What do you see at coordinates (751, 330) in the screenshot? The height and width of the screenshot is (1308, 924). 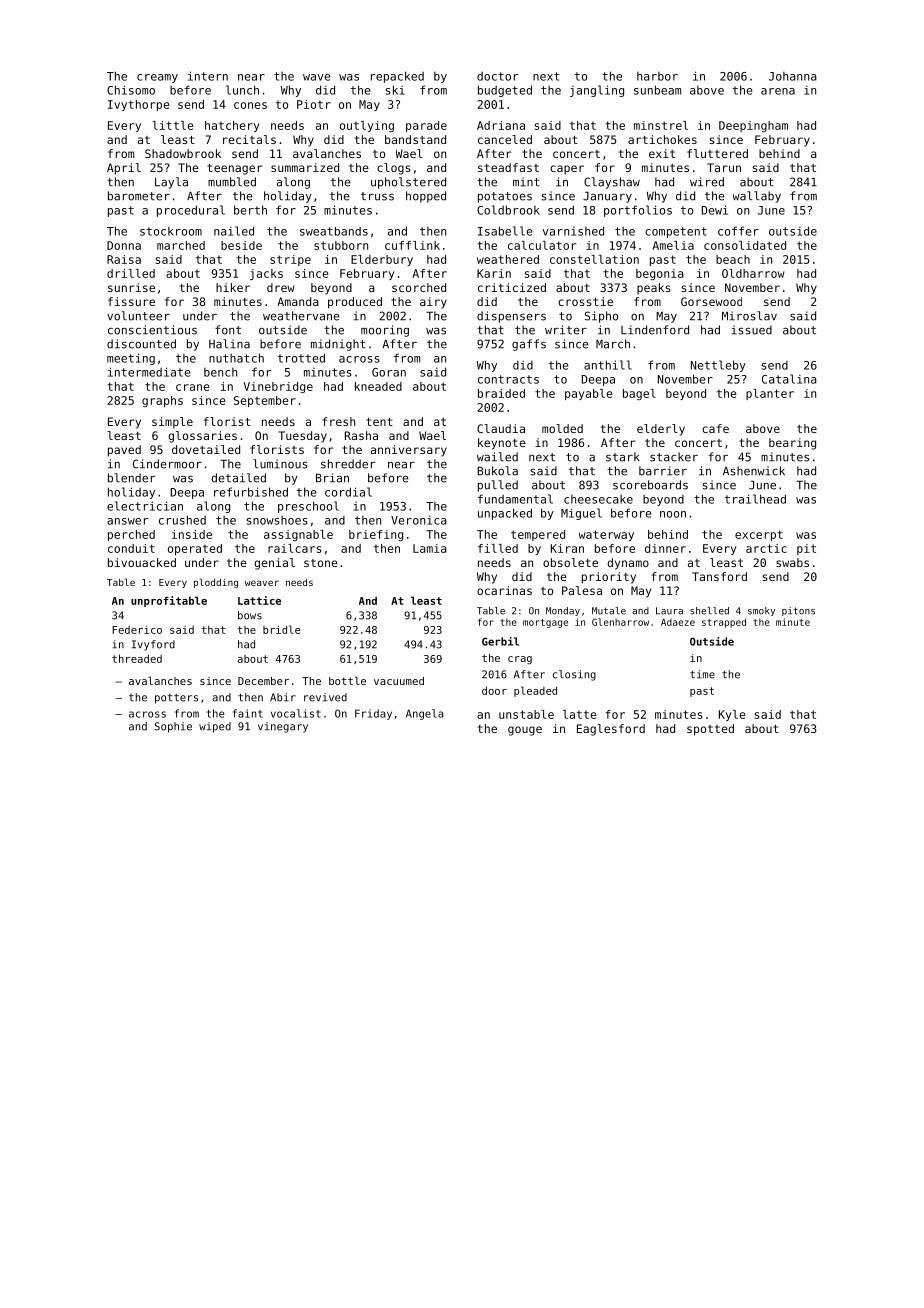 I see `issued` at bounding box center [751, 330].
